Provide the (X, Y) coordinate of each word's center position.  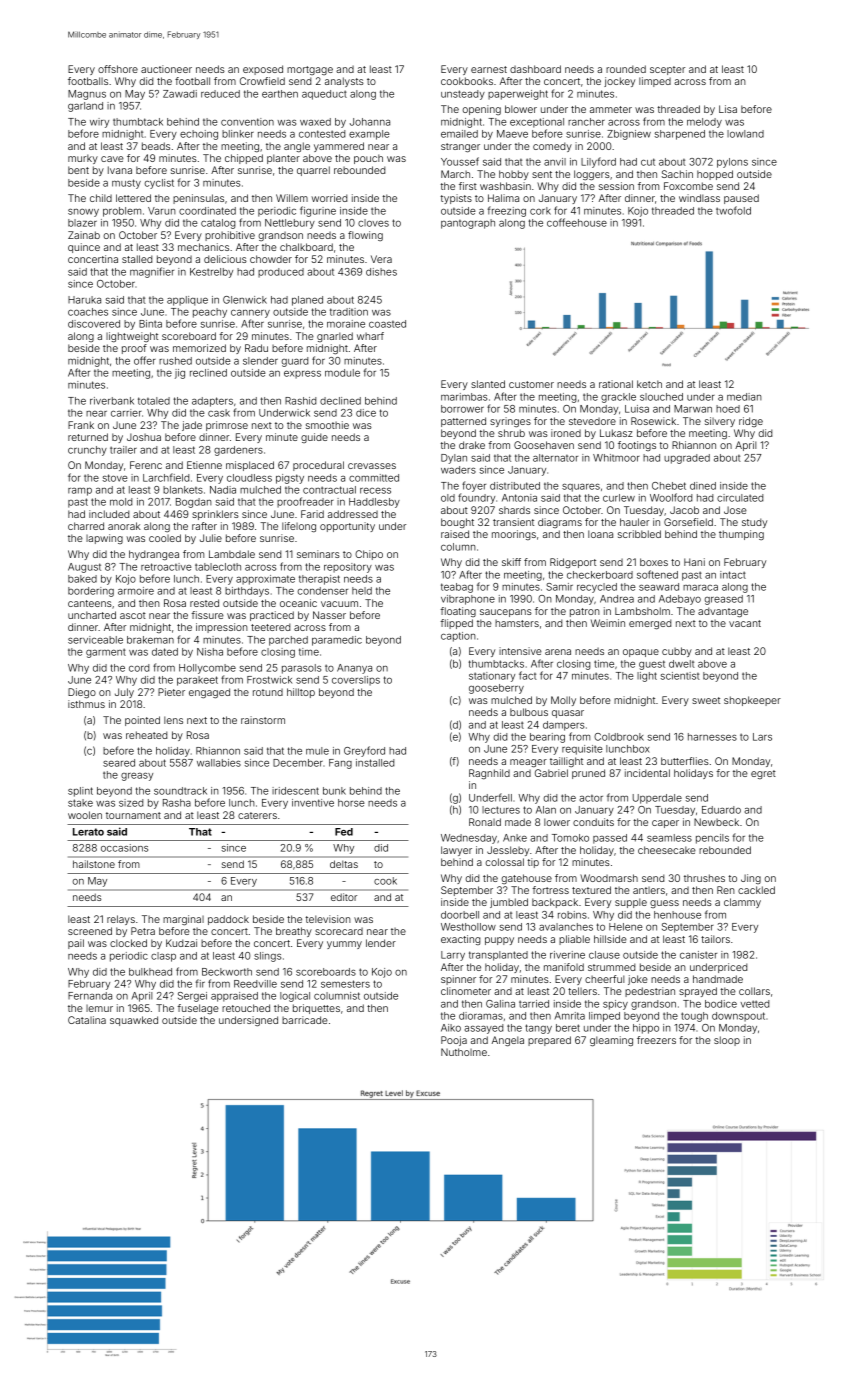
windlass (699, 198)
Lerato (88, 832)
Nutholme (464, 1052)
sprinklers (215, 515)
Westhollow (468, 927)
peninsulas (198, 199)
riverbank (112, 401)
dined (703, 486)
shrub (511, 433)
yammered (339, 147)
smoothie (327, 425)
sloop (727, 1041)
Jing (751, 879)
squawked (134, 1021)
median (744, 397)
